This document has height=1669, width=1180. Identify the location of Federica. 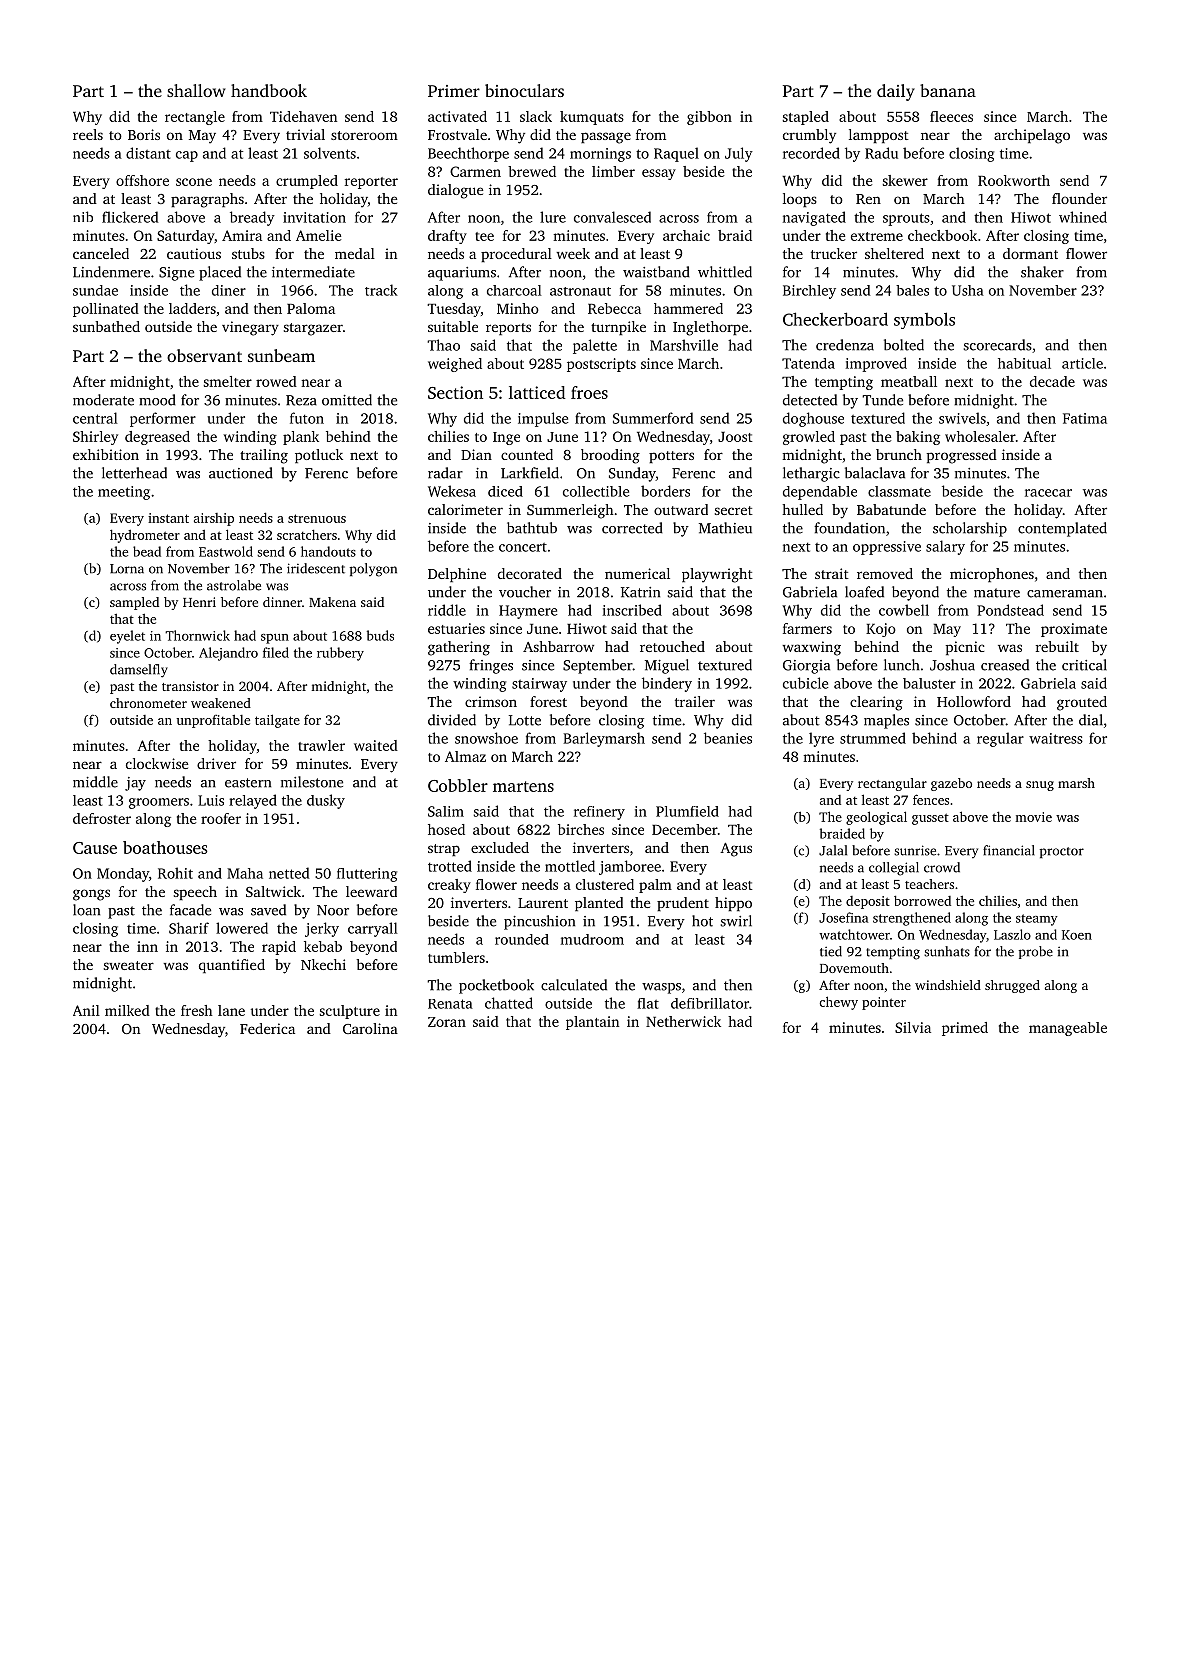
(267, 1028).
